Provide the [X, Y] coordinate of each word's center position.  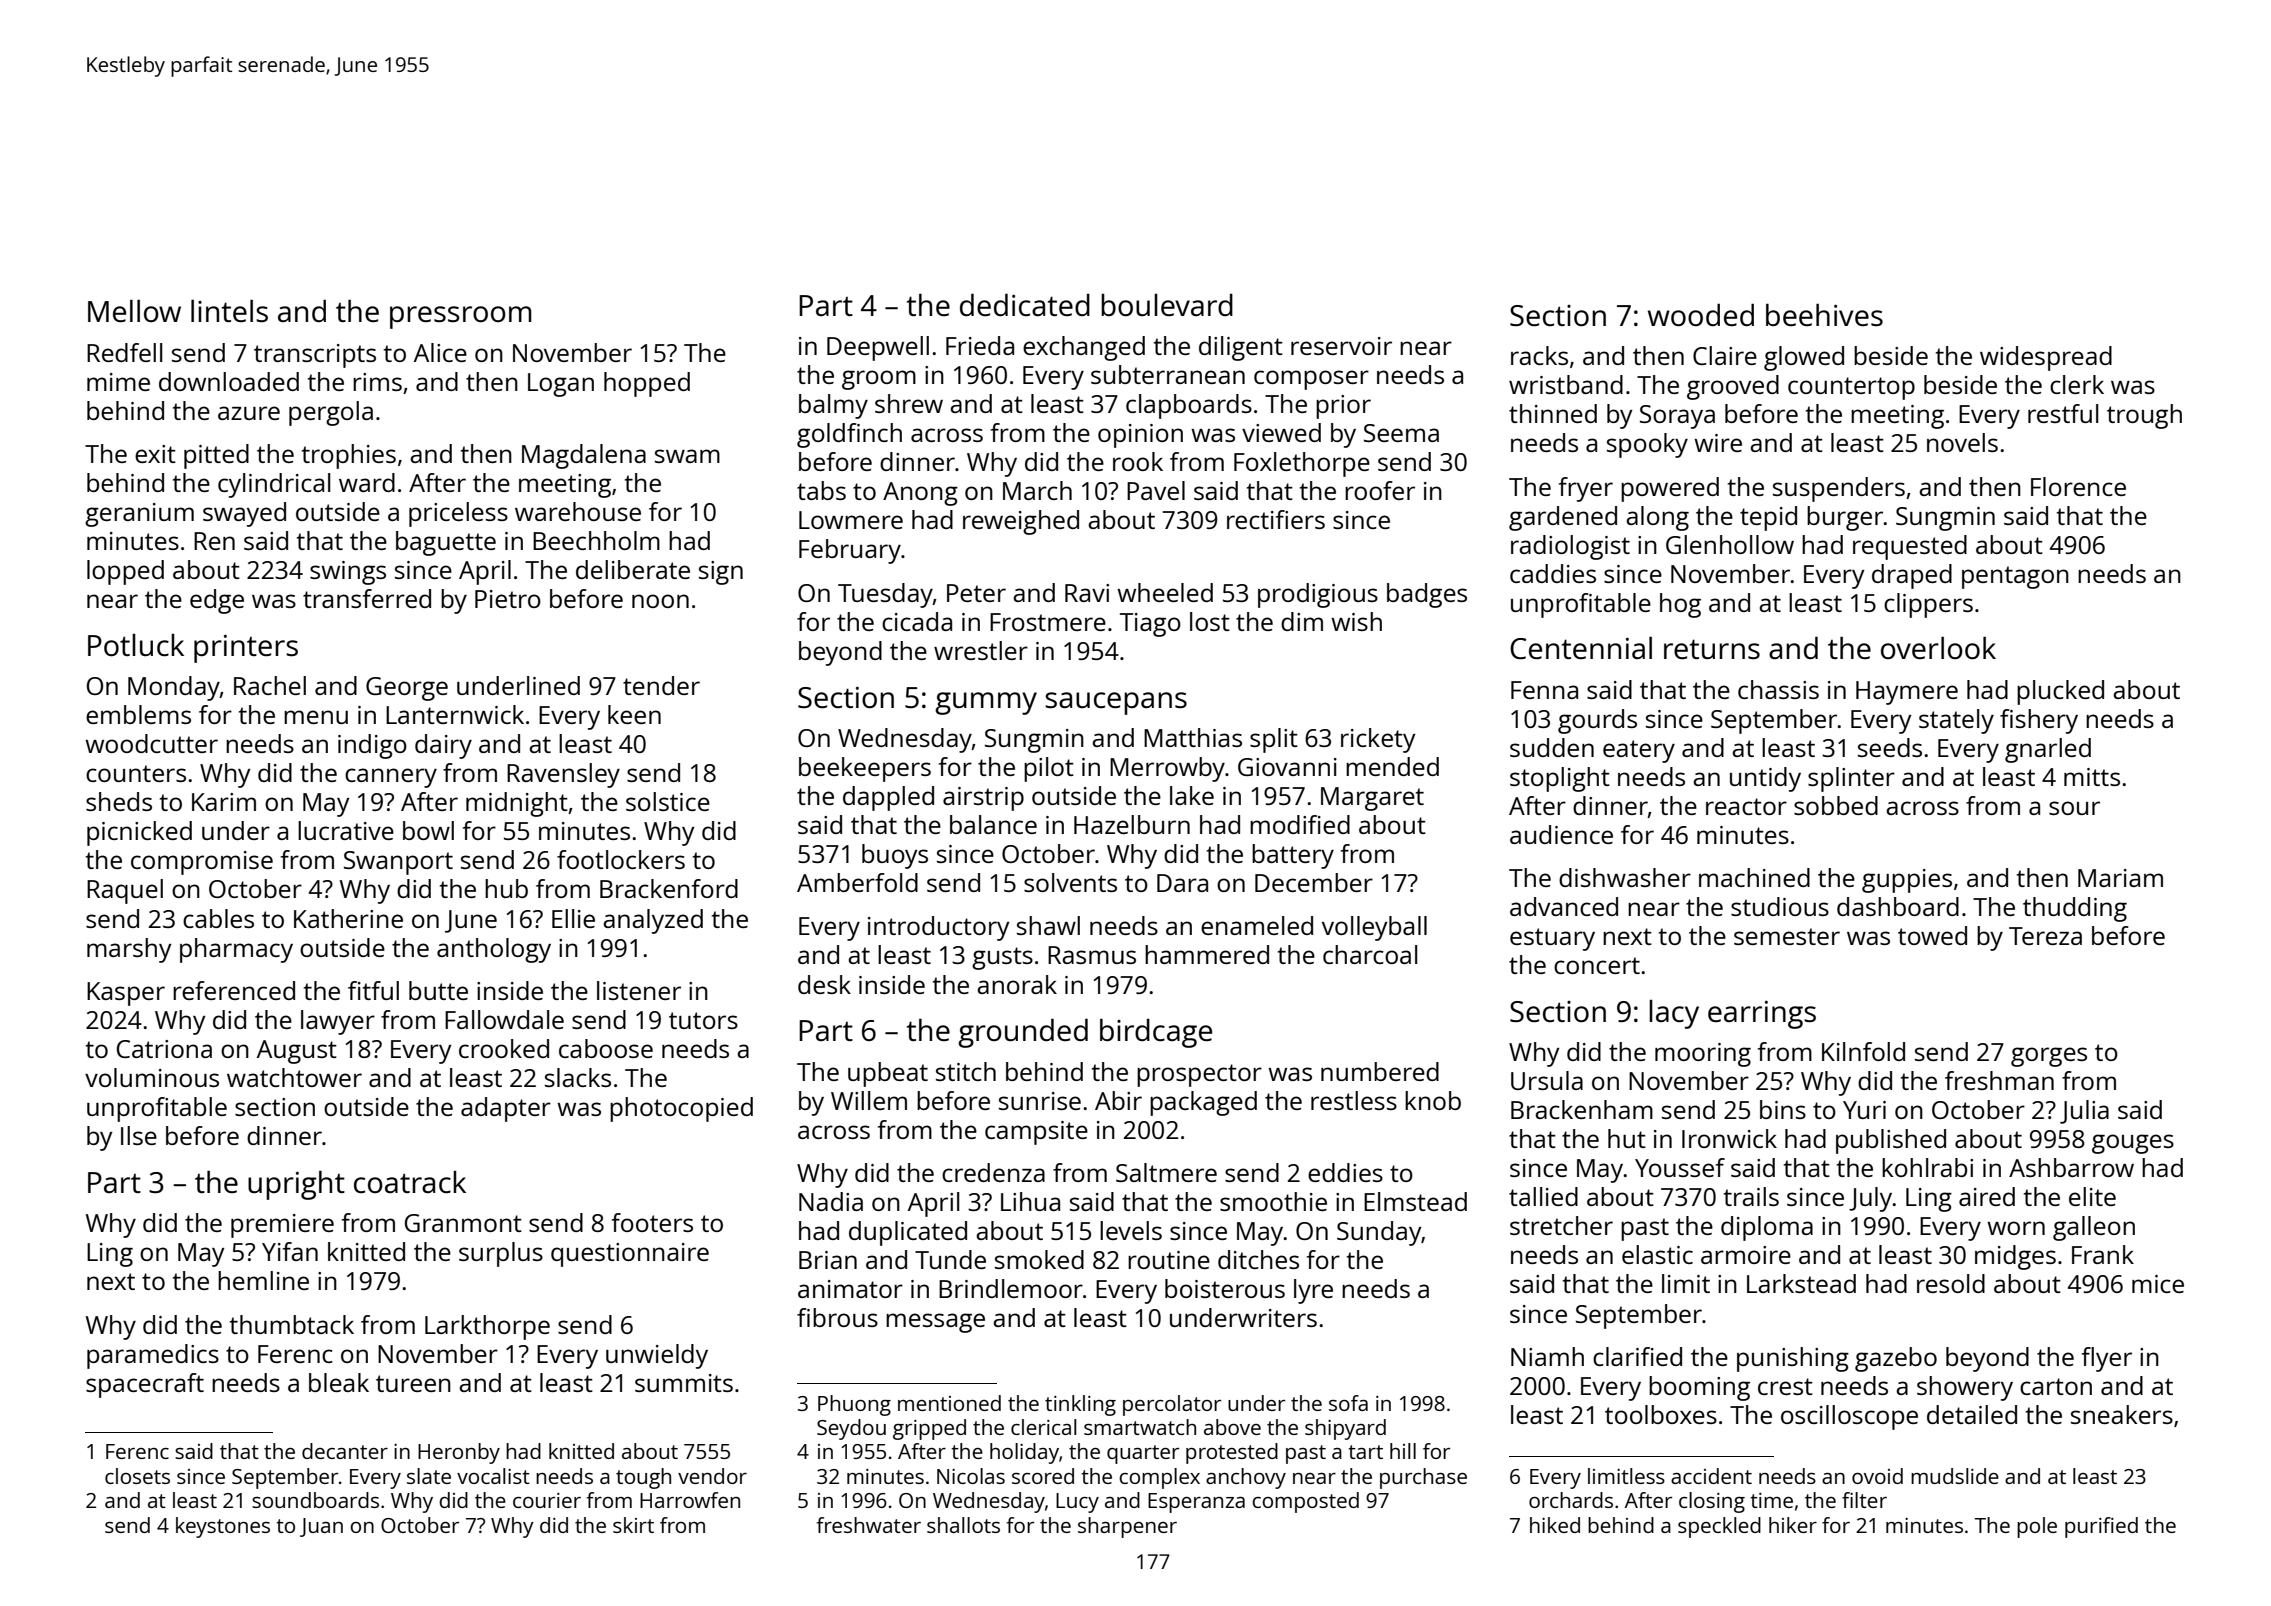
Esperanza [1196, 1503]
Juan [321, 1527]
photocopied [681, 1109]
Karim [224, 802]
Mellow [134, 311]
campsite [1036, 1133]
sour [2074, 808]
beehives [1824, 315]
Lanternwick [455, 714]
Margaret [1372, 799]
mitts [2092, 777]
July [1871, 1199]
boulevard [1167, 305]
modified [1300, 824]
